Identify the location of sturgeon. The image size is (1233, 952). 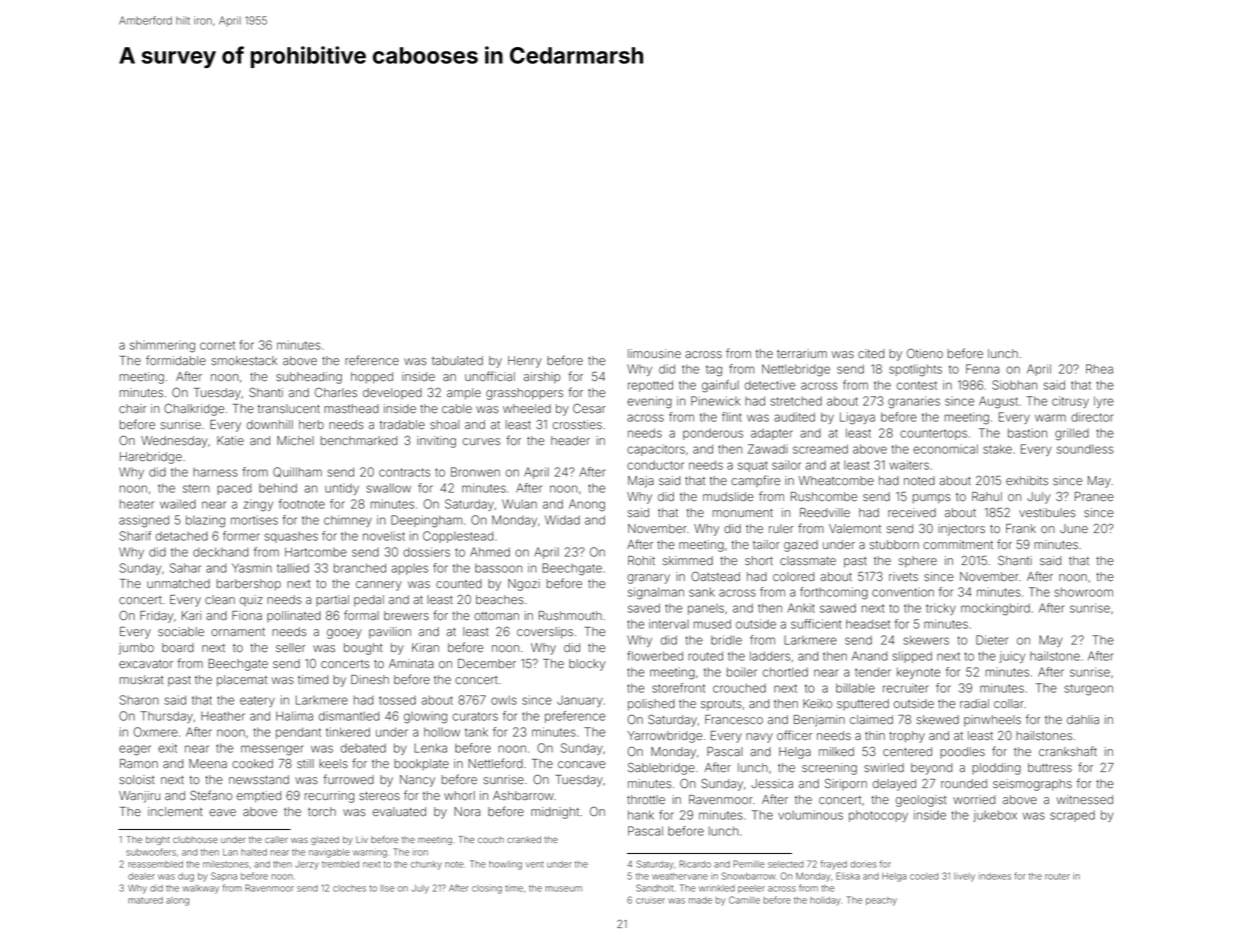
(1088, 690).
